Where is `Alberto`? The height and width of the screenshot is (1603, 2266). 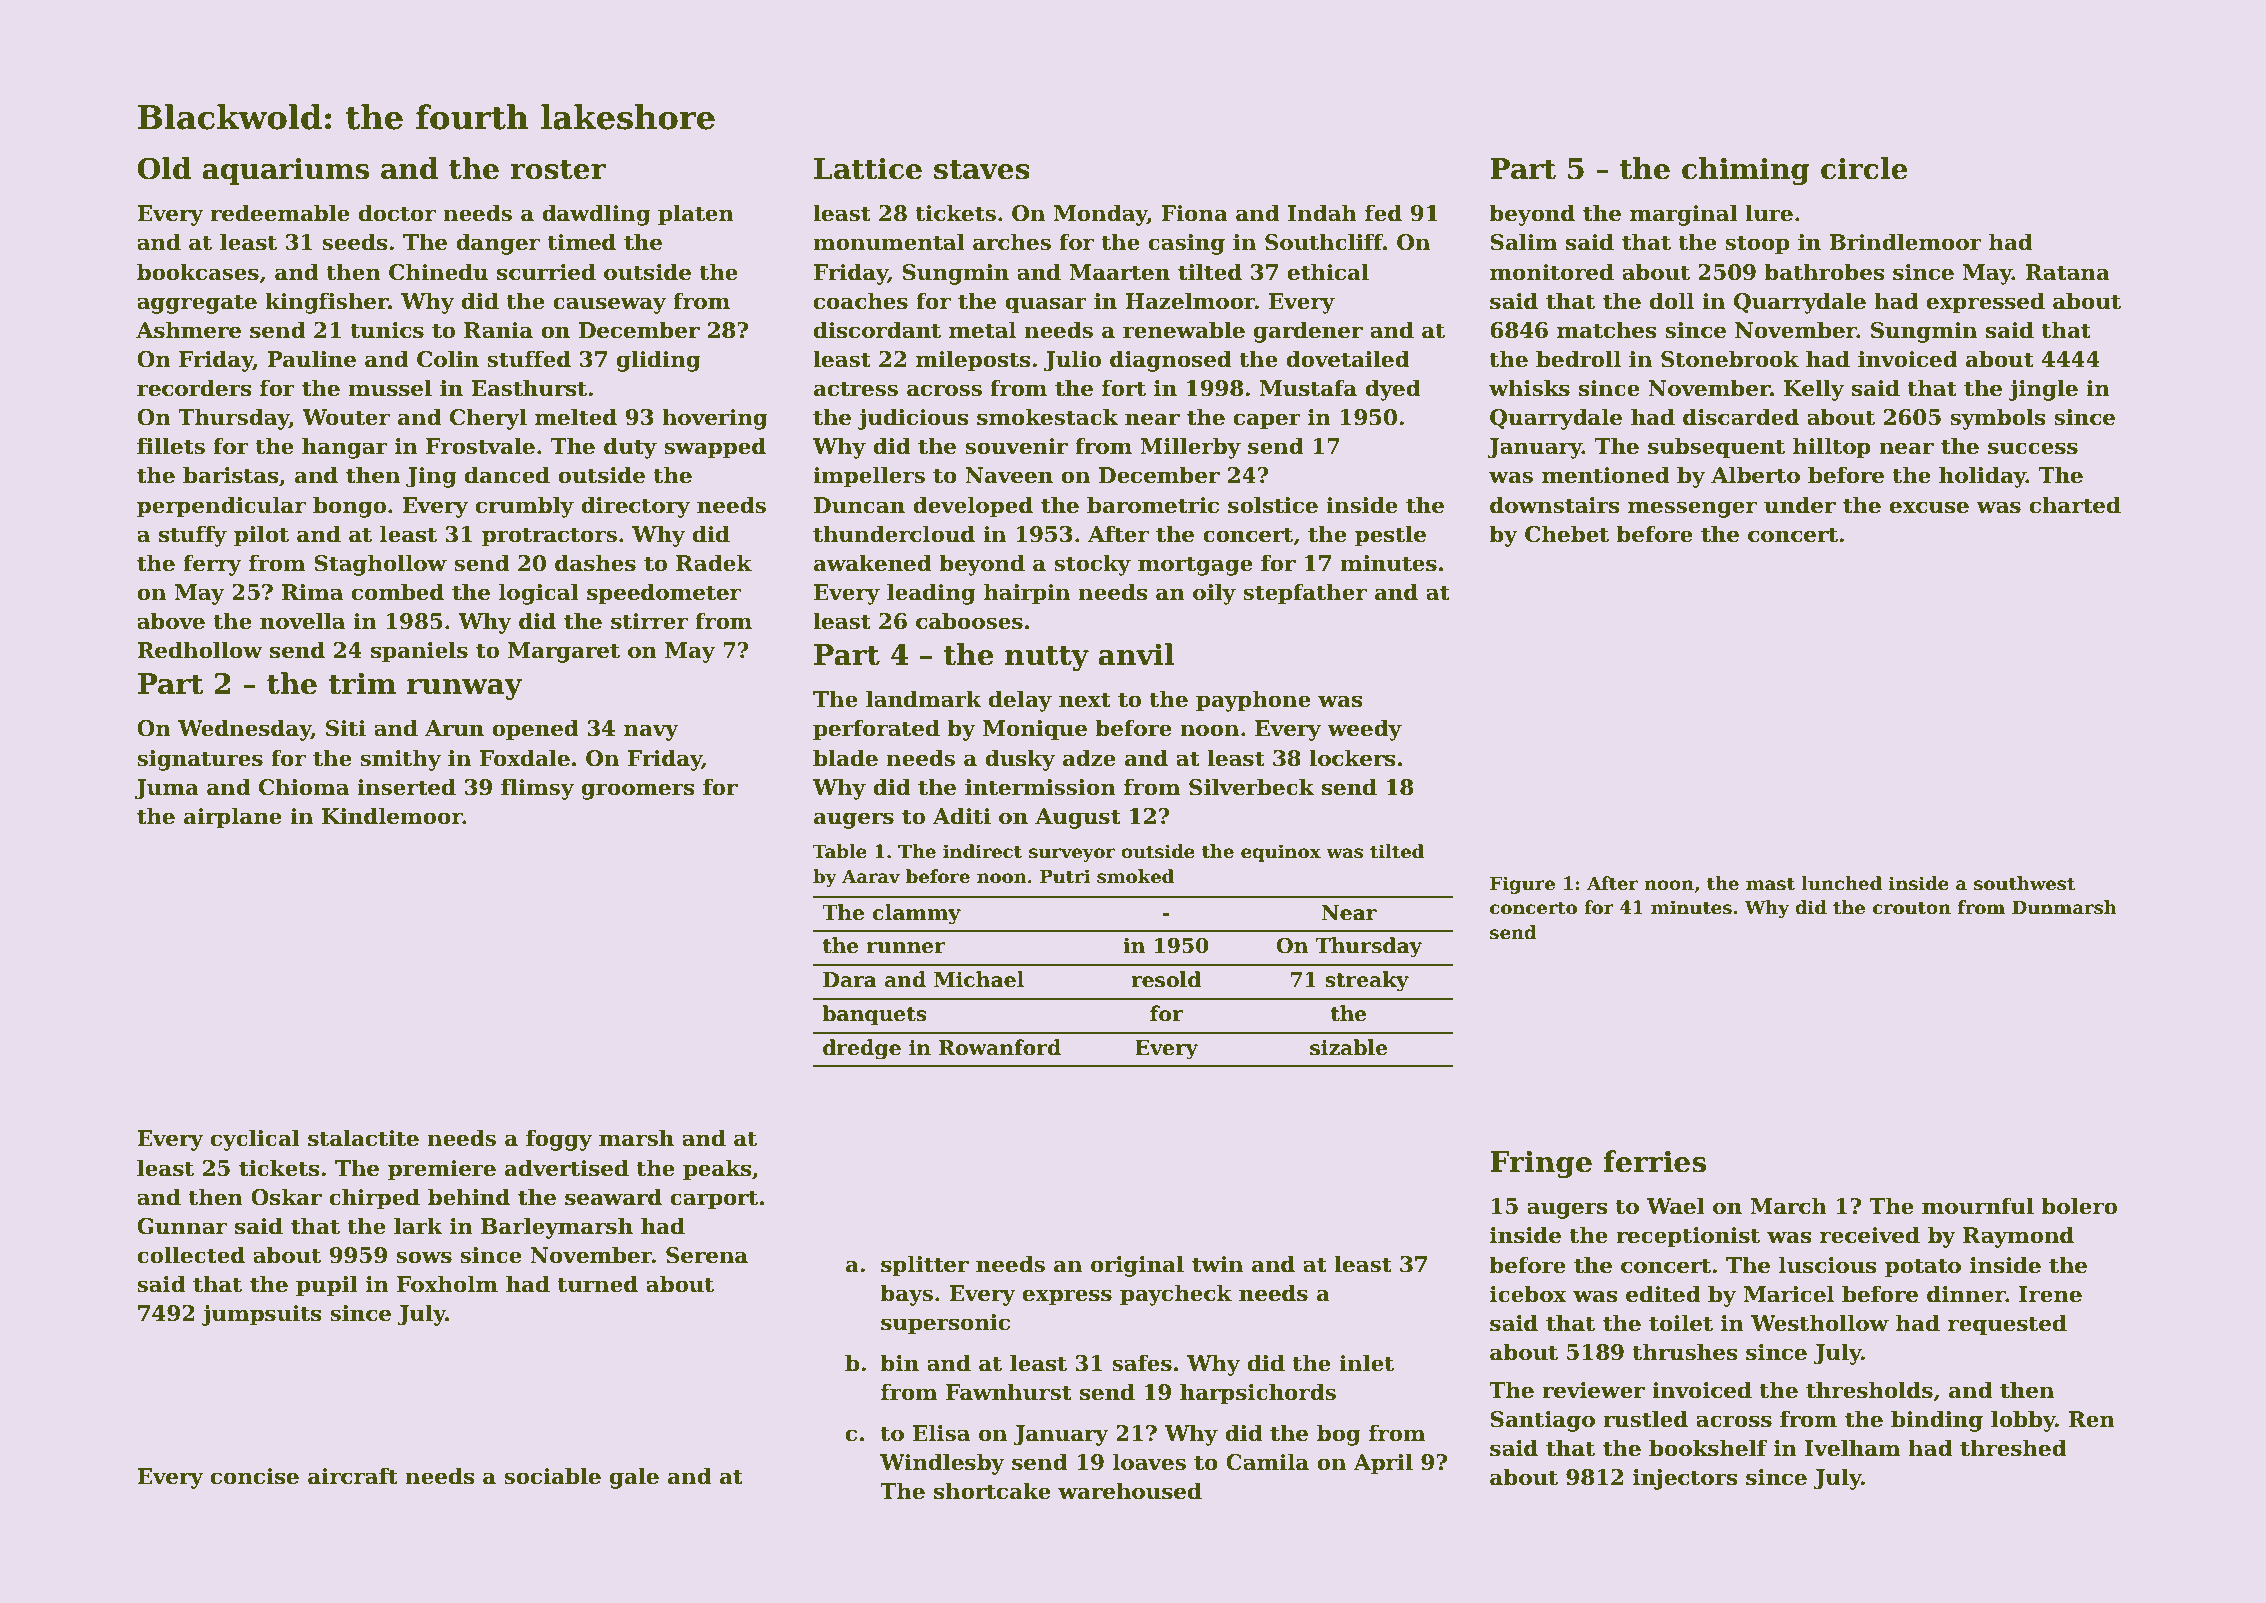
Alberto is located at coordinates (1755, 475).
